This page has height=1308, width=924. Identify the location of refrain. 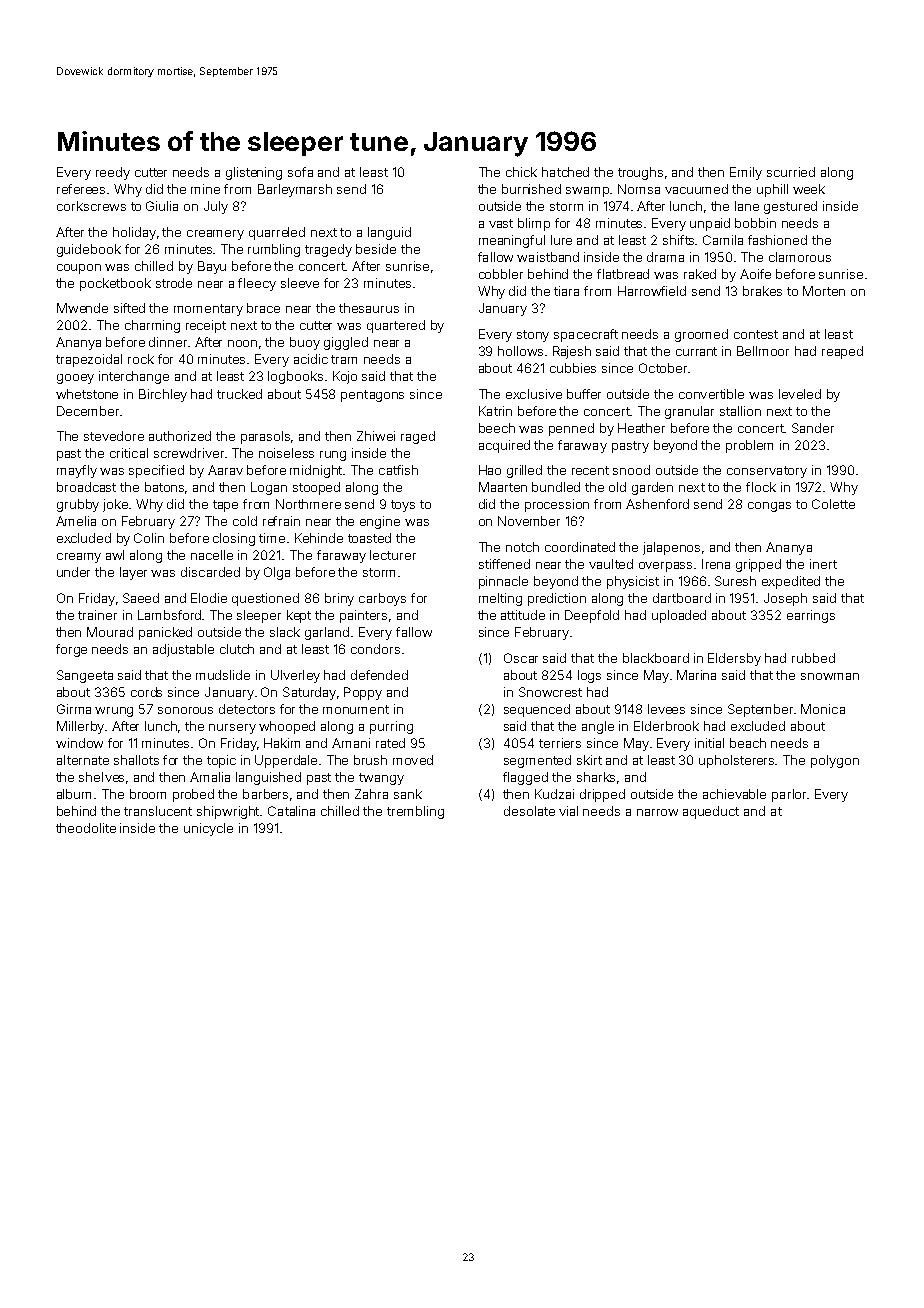
(281, 521).
